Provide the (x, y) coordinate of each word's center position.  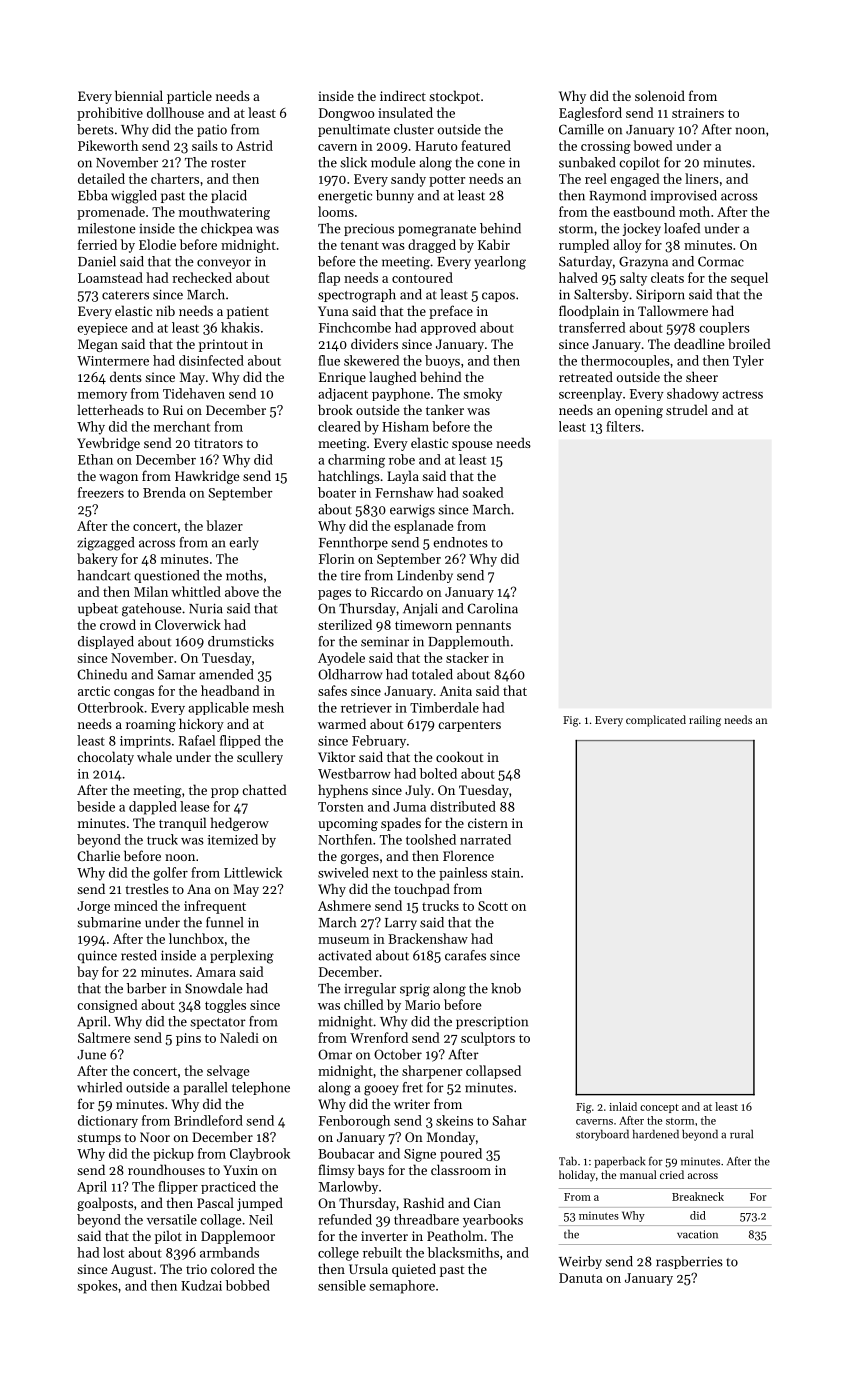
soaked (483, 492)
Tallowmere (673, 310)
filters (623, 426)
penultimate (354, 130)
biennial (139, 95)
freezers (101, 492)
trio (196, 1269)
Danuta (581, 1278)
